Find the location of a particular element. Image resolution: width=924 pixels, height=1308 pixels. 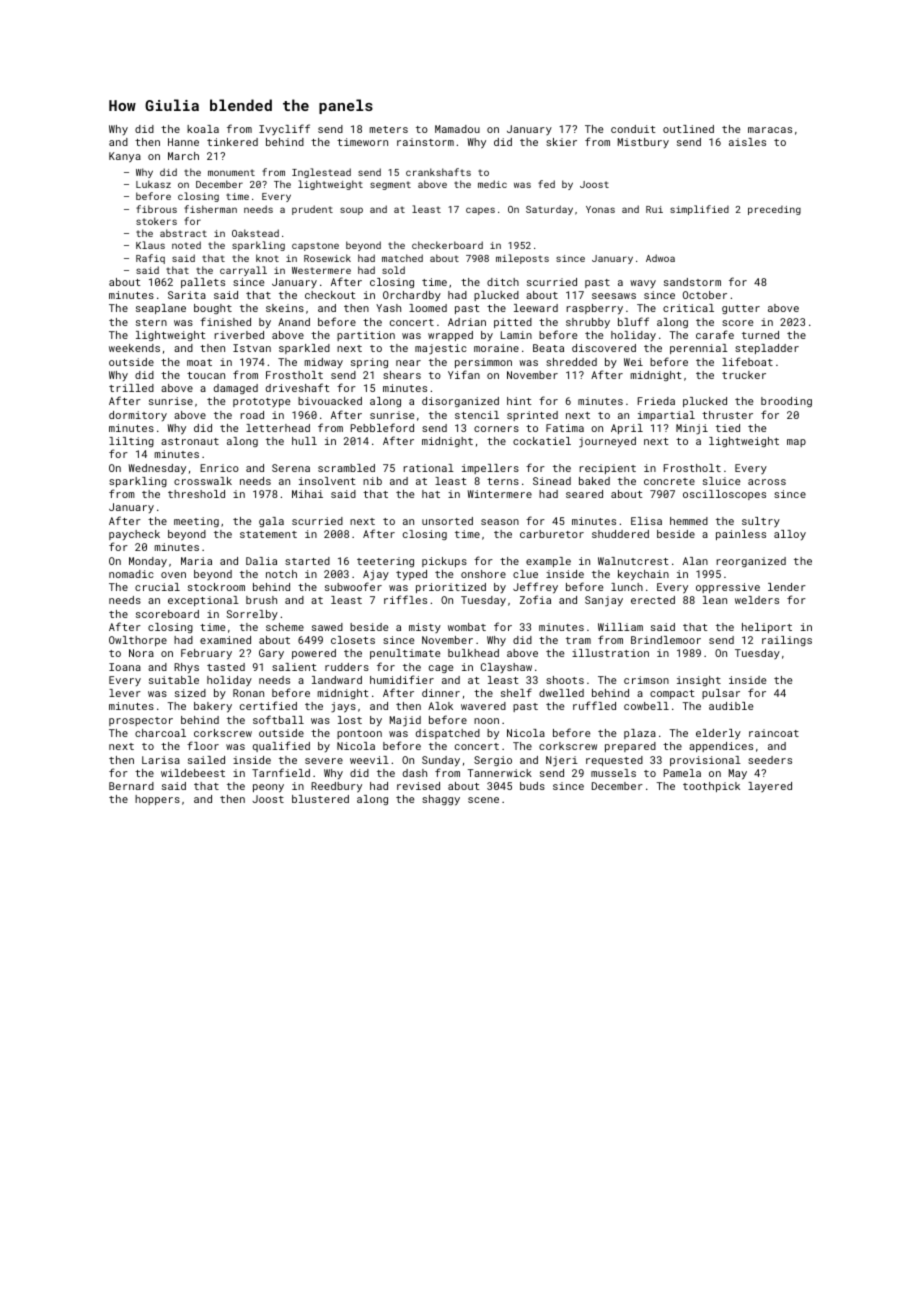

Ioana is located at coordinates (125, 667).
